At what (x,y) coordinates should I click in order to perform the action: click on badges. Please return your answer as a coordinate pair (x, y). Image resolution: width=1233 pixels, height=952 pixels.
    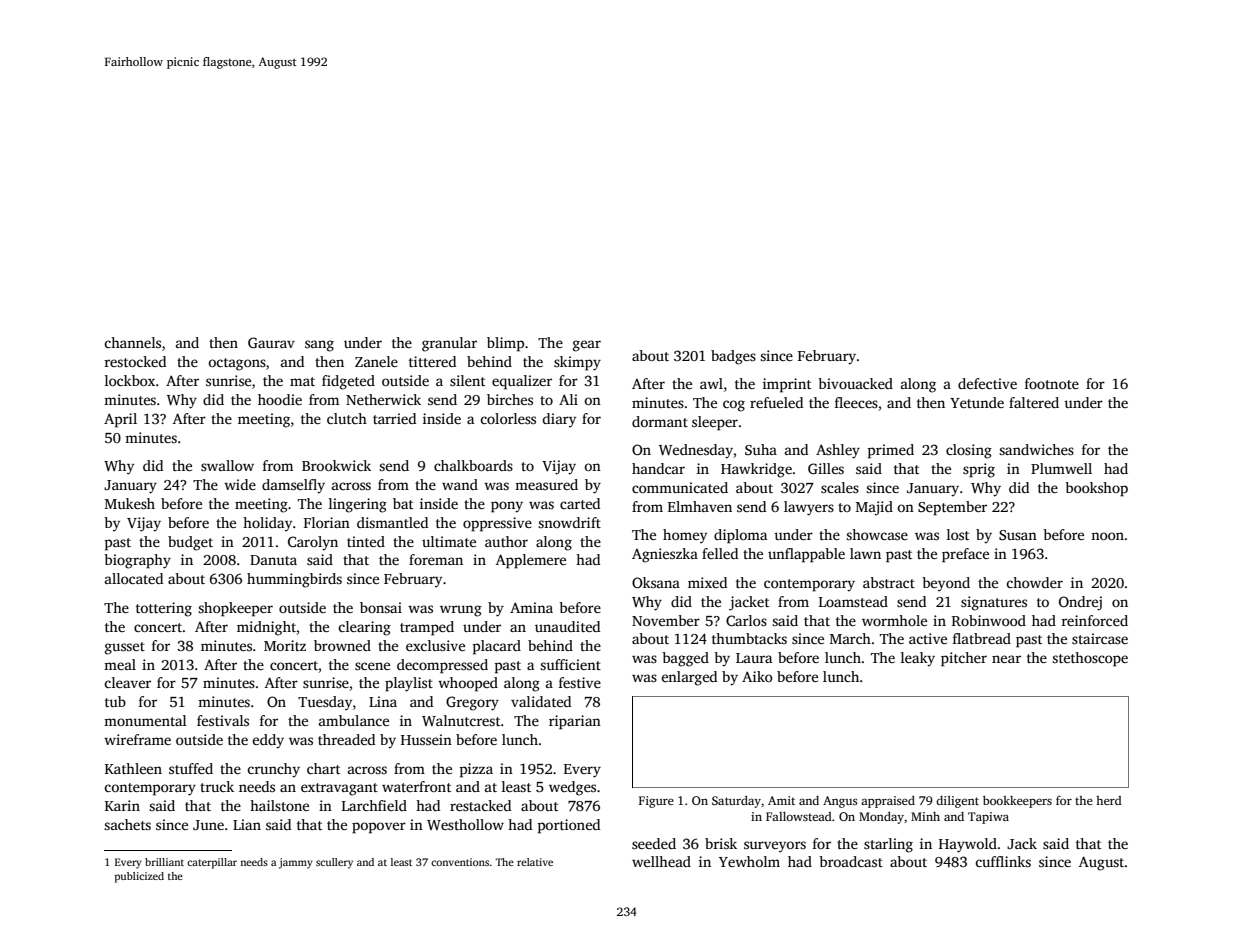
    Looking at the image, I should click on (733, 357).
